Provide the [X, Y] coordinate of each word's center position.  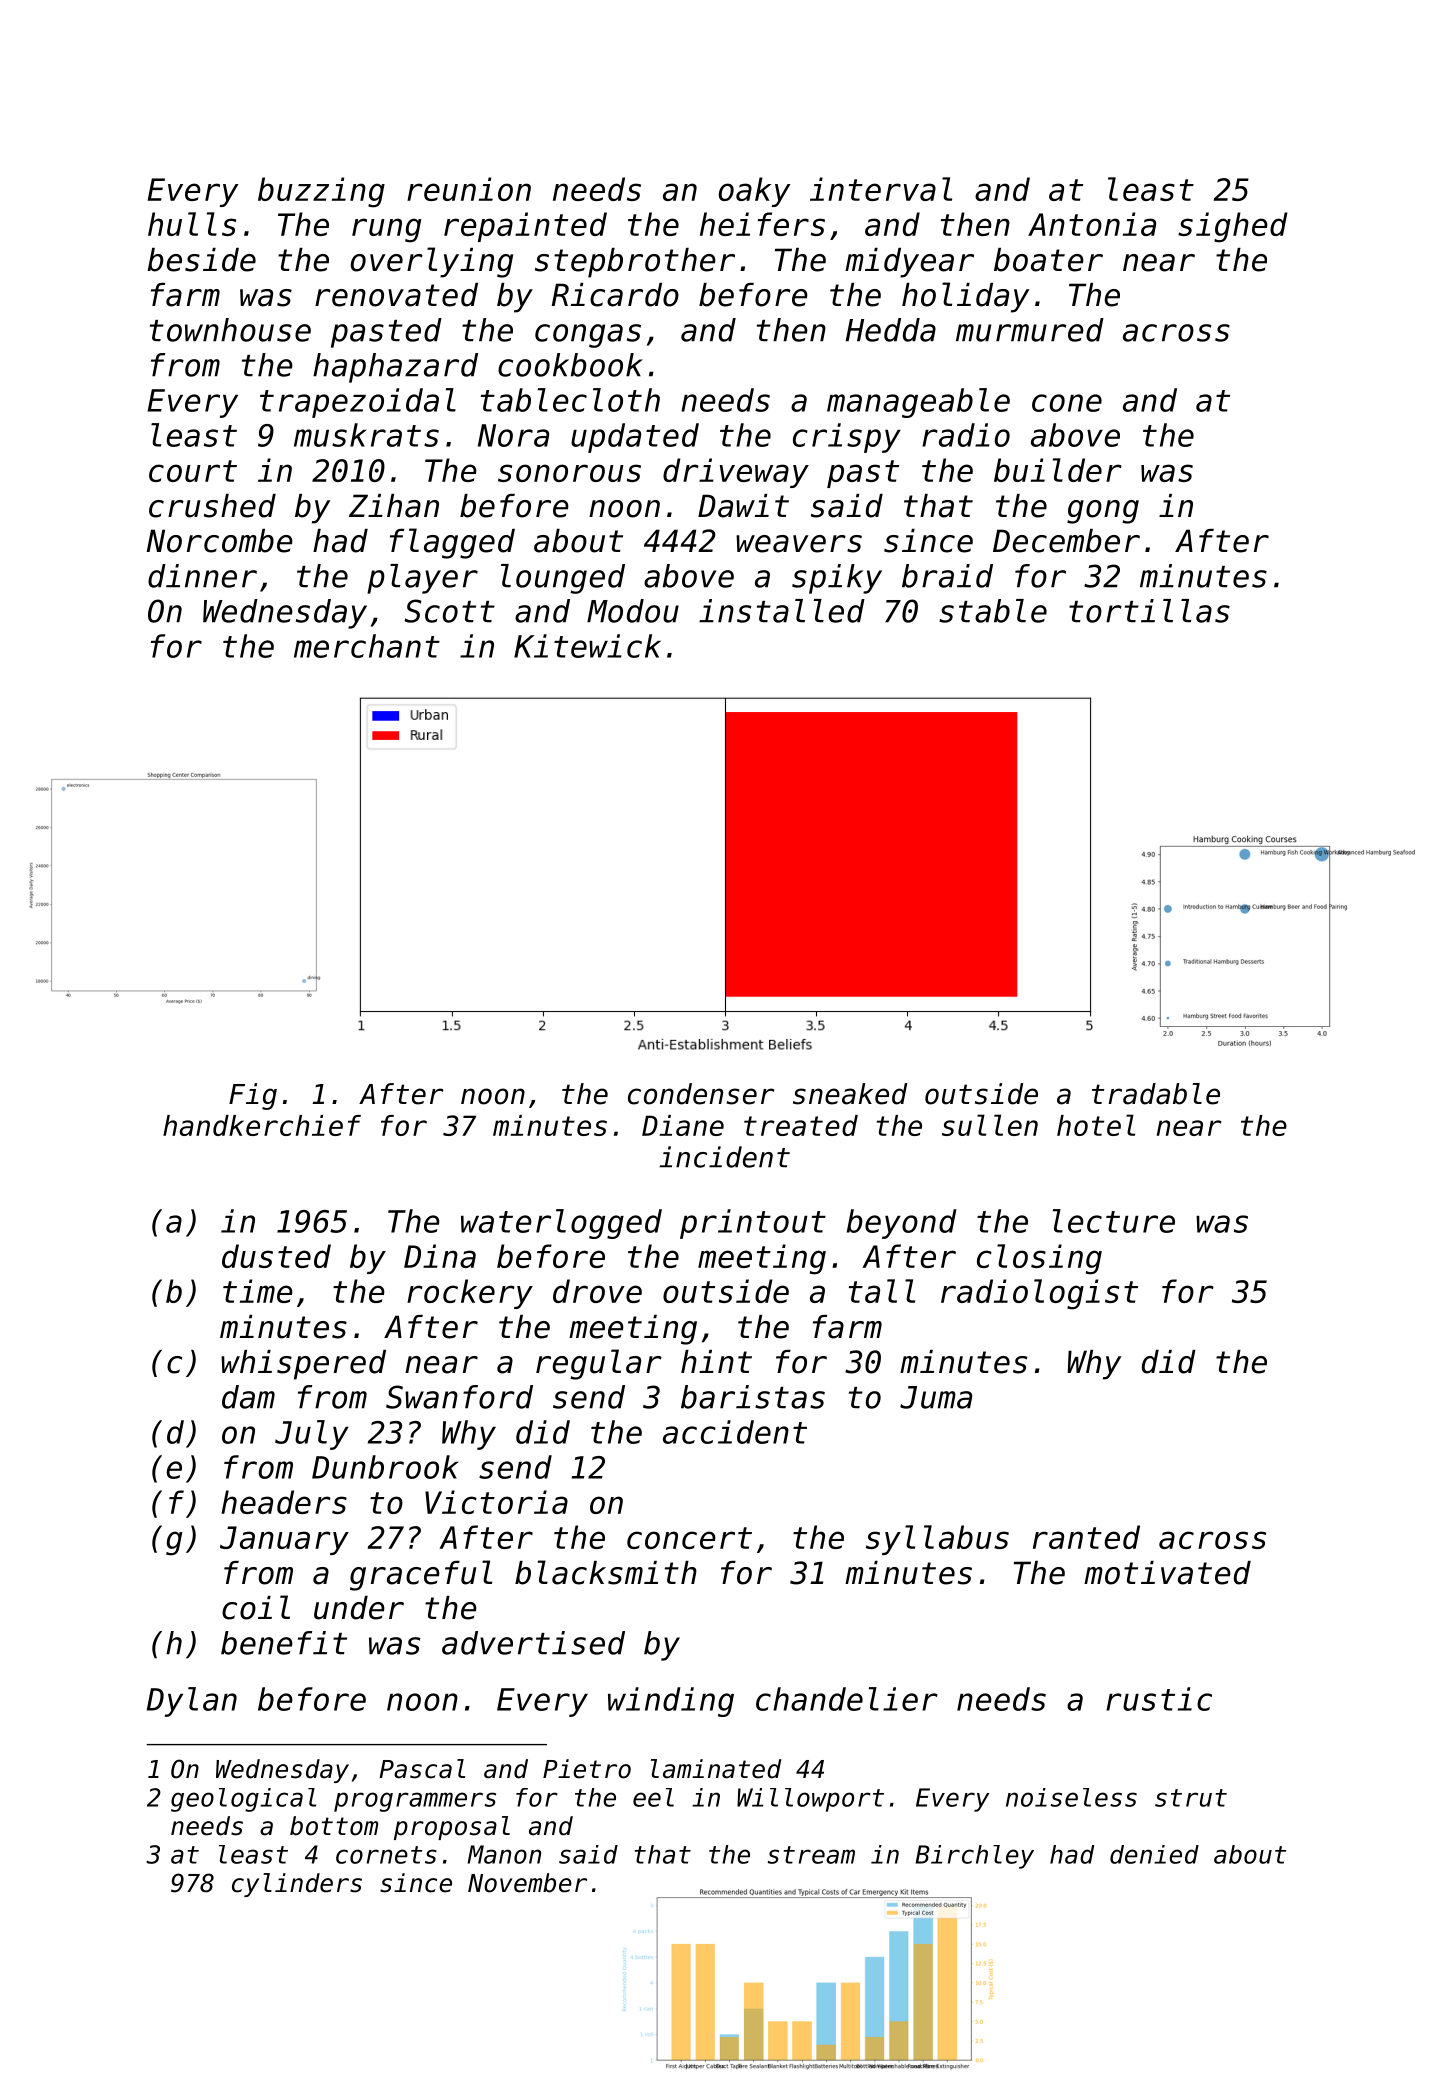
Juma [936, 1397]
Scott [450, 611]
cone [1067, 403]
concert [689, 1538]
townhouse [230, 330]
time [258, 1291]
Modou [633, 611]
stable [993, 611]
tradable [1156, 1094]
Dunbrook [385, 1467]
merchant [367, 646]
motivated [1167, 1573]
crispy [847, 438]
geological [243, 1800]
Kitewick [587, 646]
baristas [753, 1397]
